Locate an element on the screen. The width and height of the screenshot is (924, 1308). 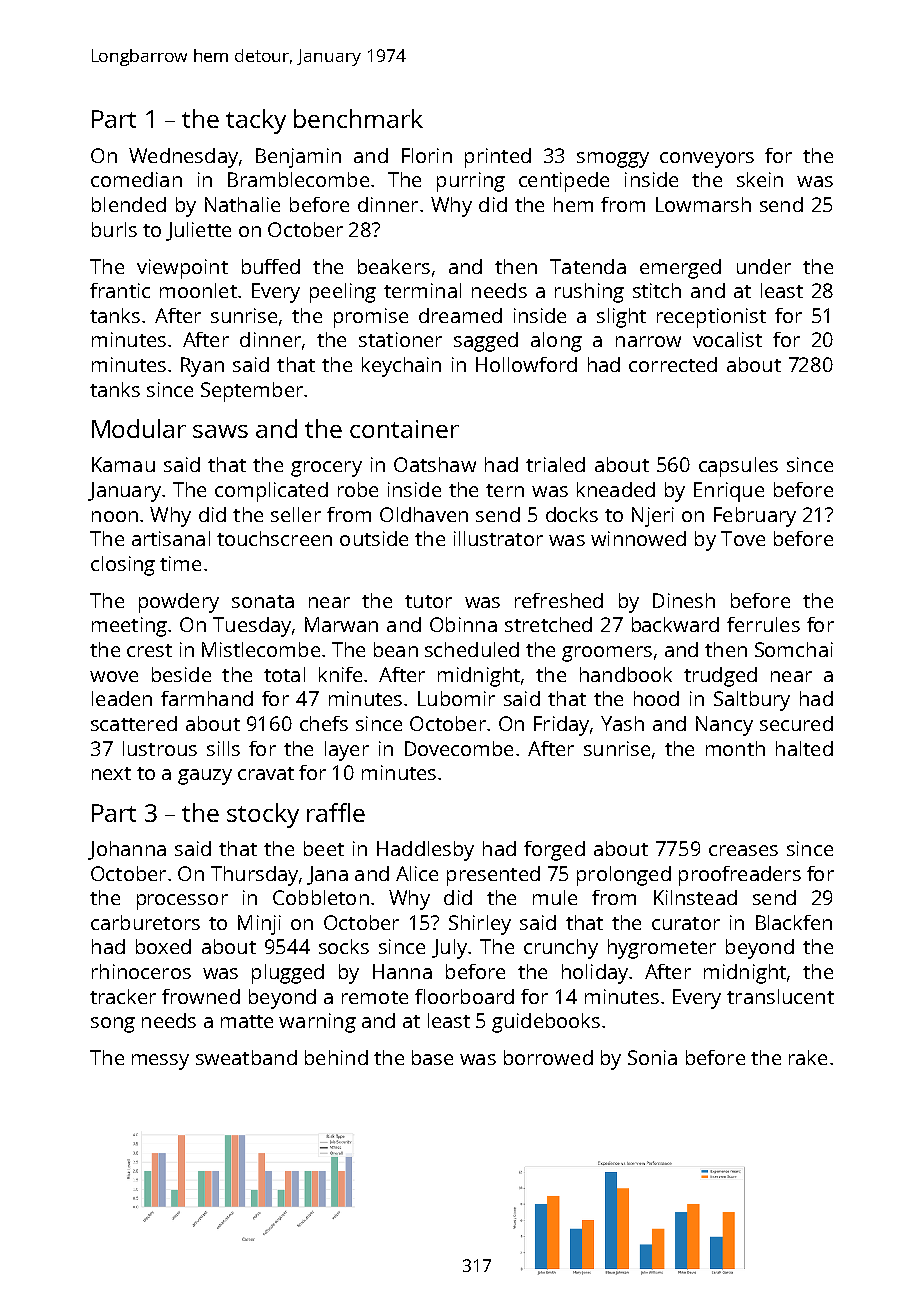
frowned is located at coordinates (201, 996).
